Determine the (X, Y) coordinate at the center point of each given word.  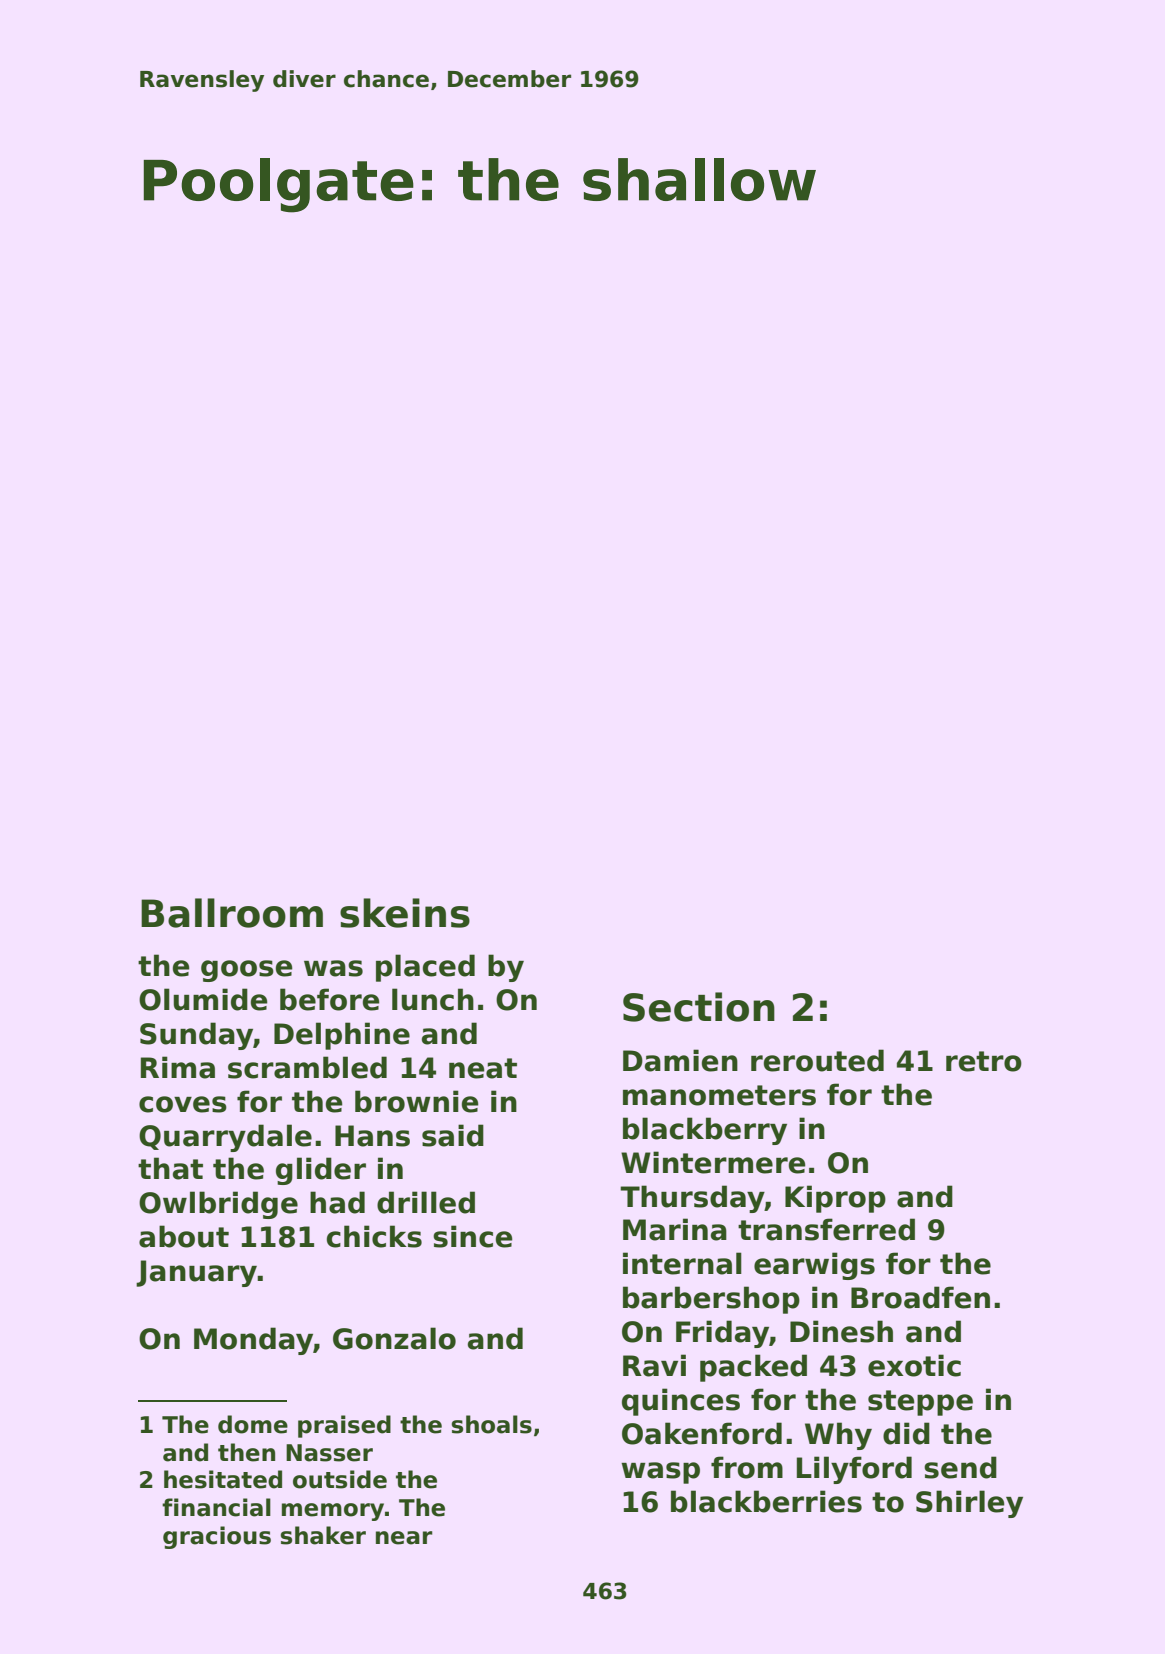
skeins (405, 913)
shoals (492, 1424)
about (184, 1236)
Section (699, 1007)
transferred (826, 1229)
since (473, 1236)
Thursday (692, 1199)
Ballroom (232, 913)
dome (253, 1424)
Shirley (969, 1504)
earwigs (814, 1266)
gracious (217, 1537)
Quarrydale (225, 1138)
